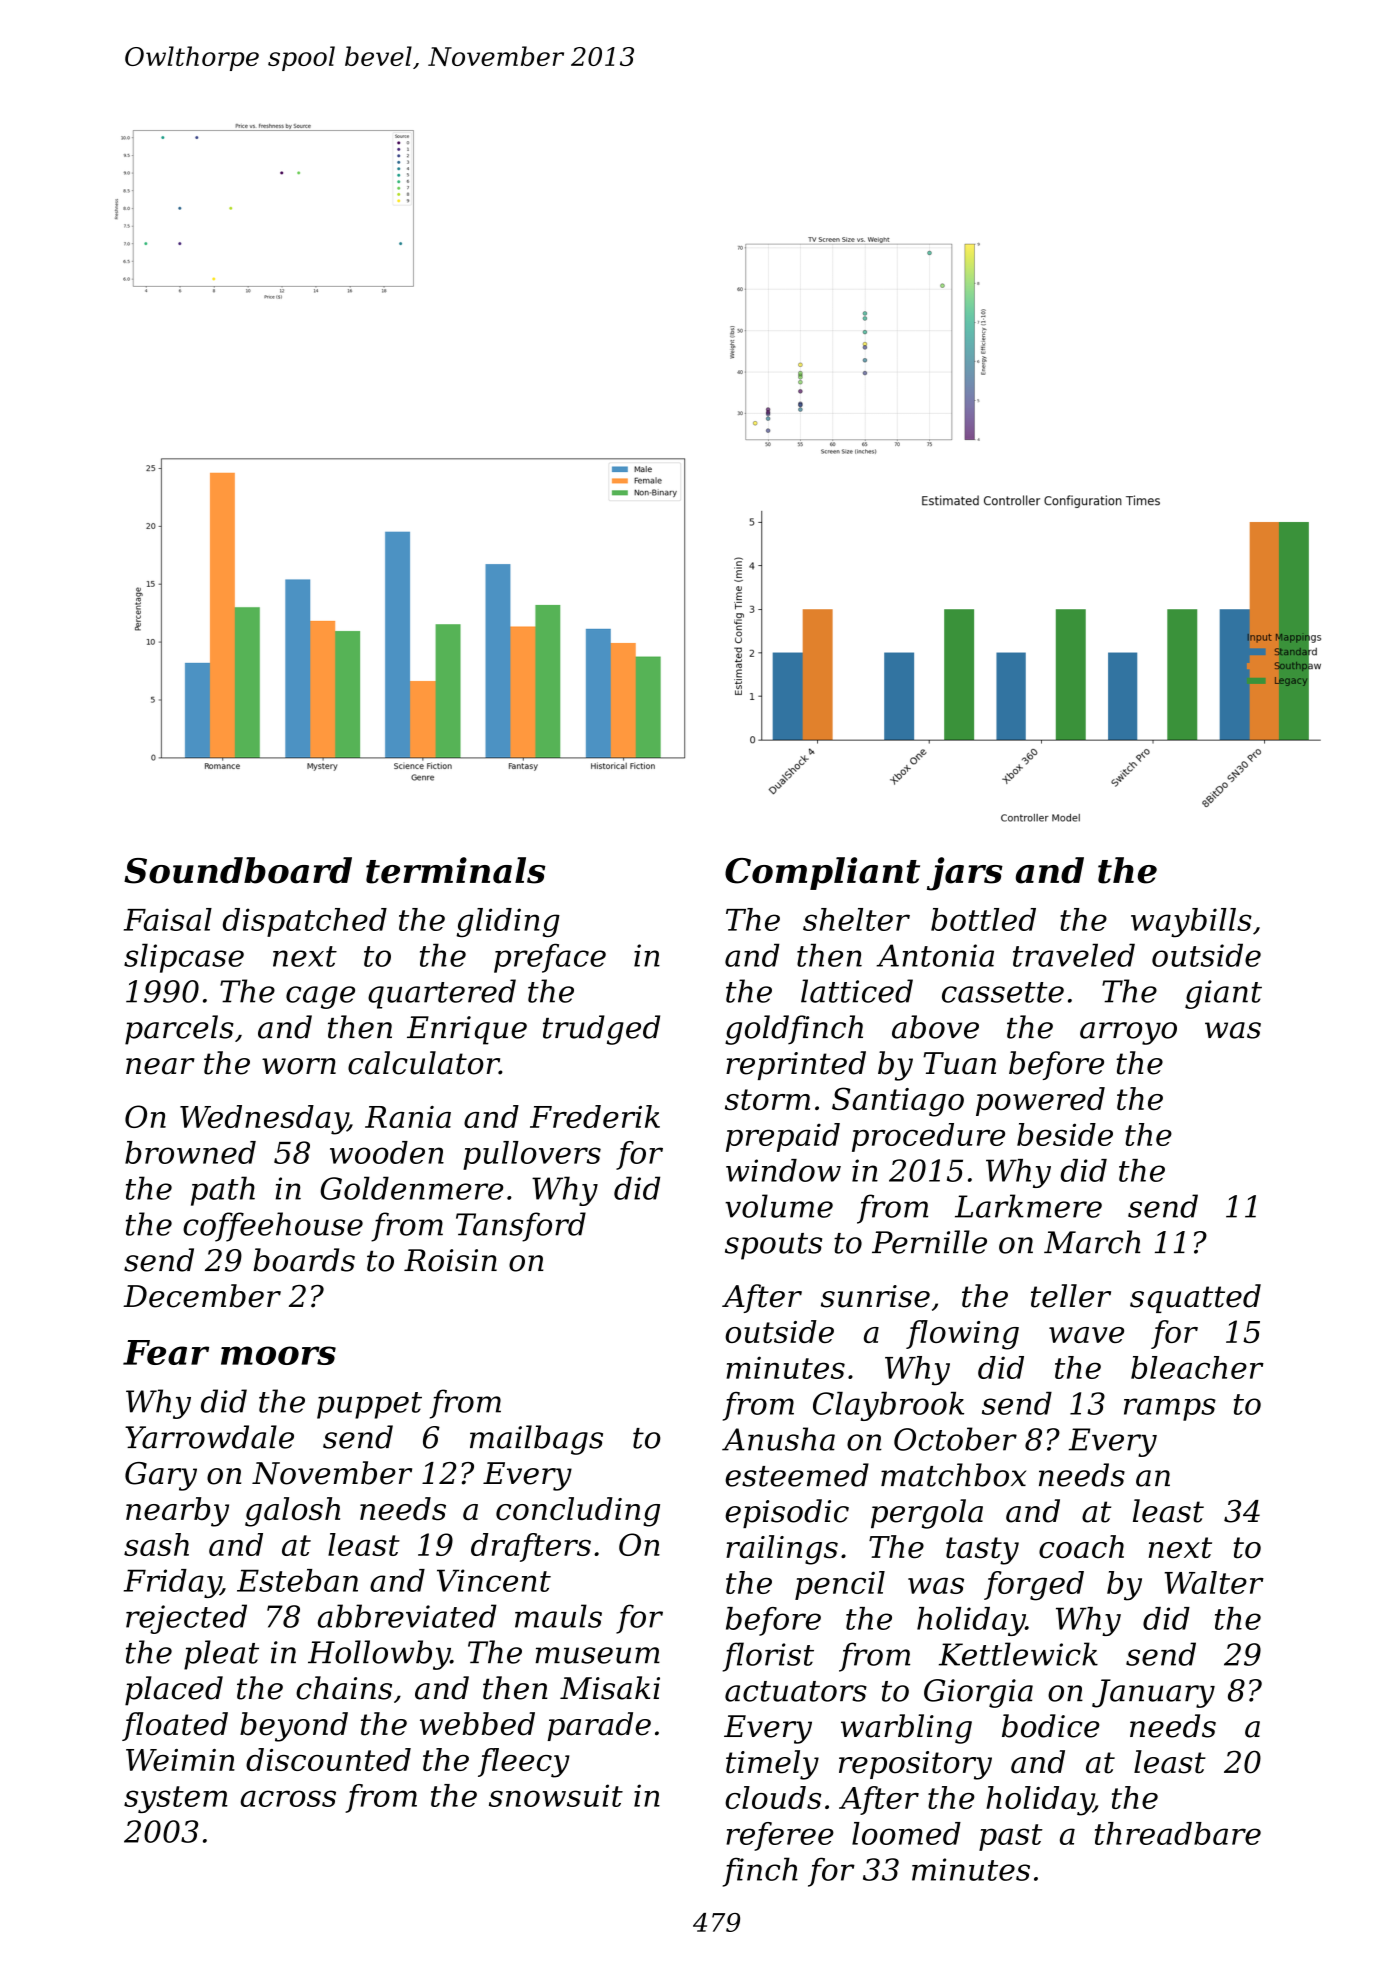  What do you see at coordinates (888, 1406) in the screenshot?
I see `Claybrook` at bounding box center [888, 1406].
